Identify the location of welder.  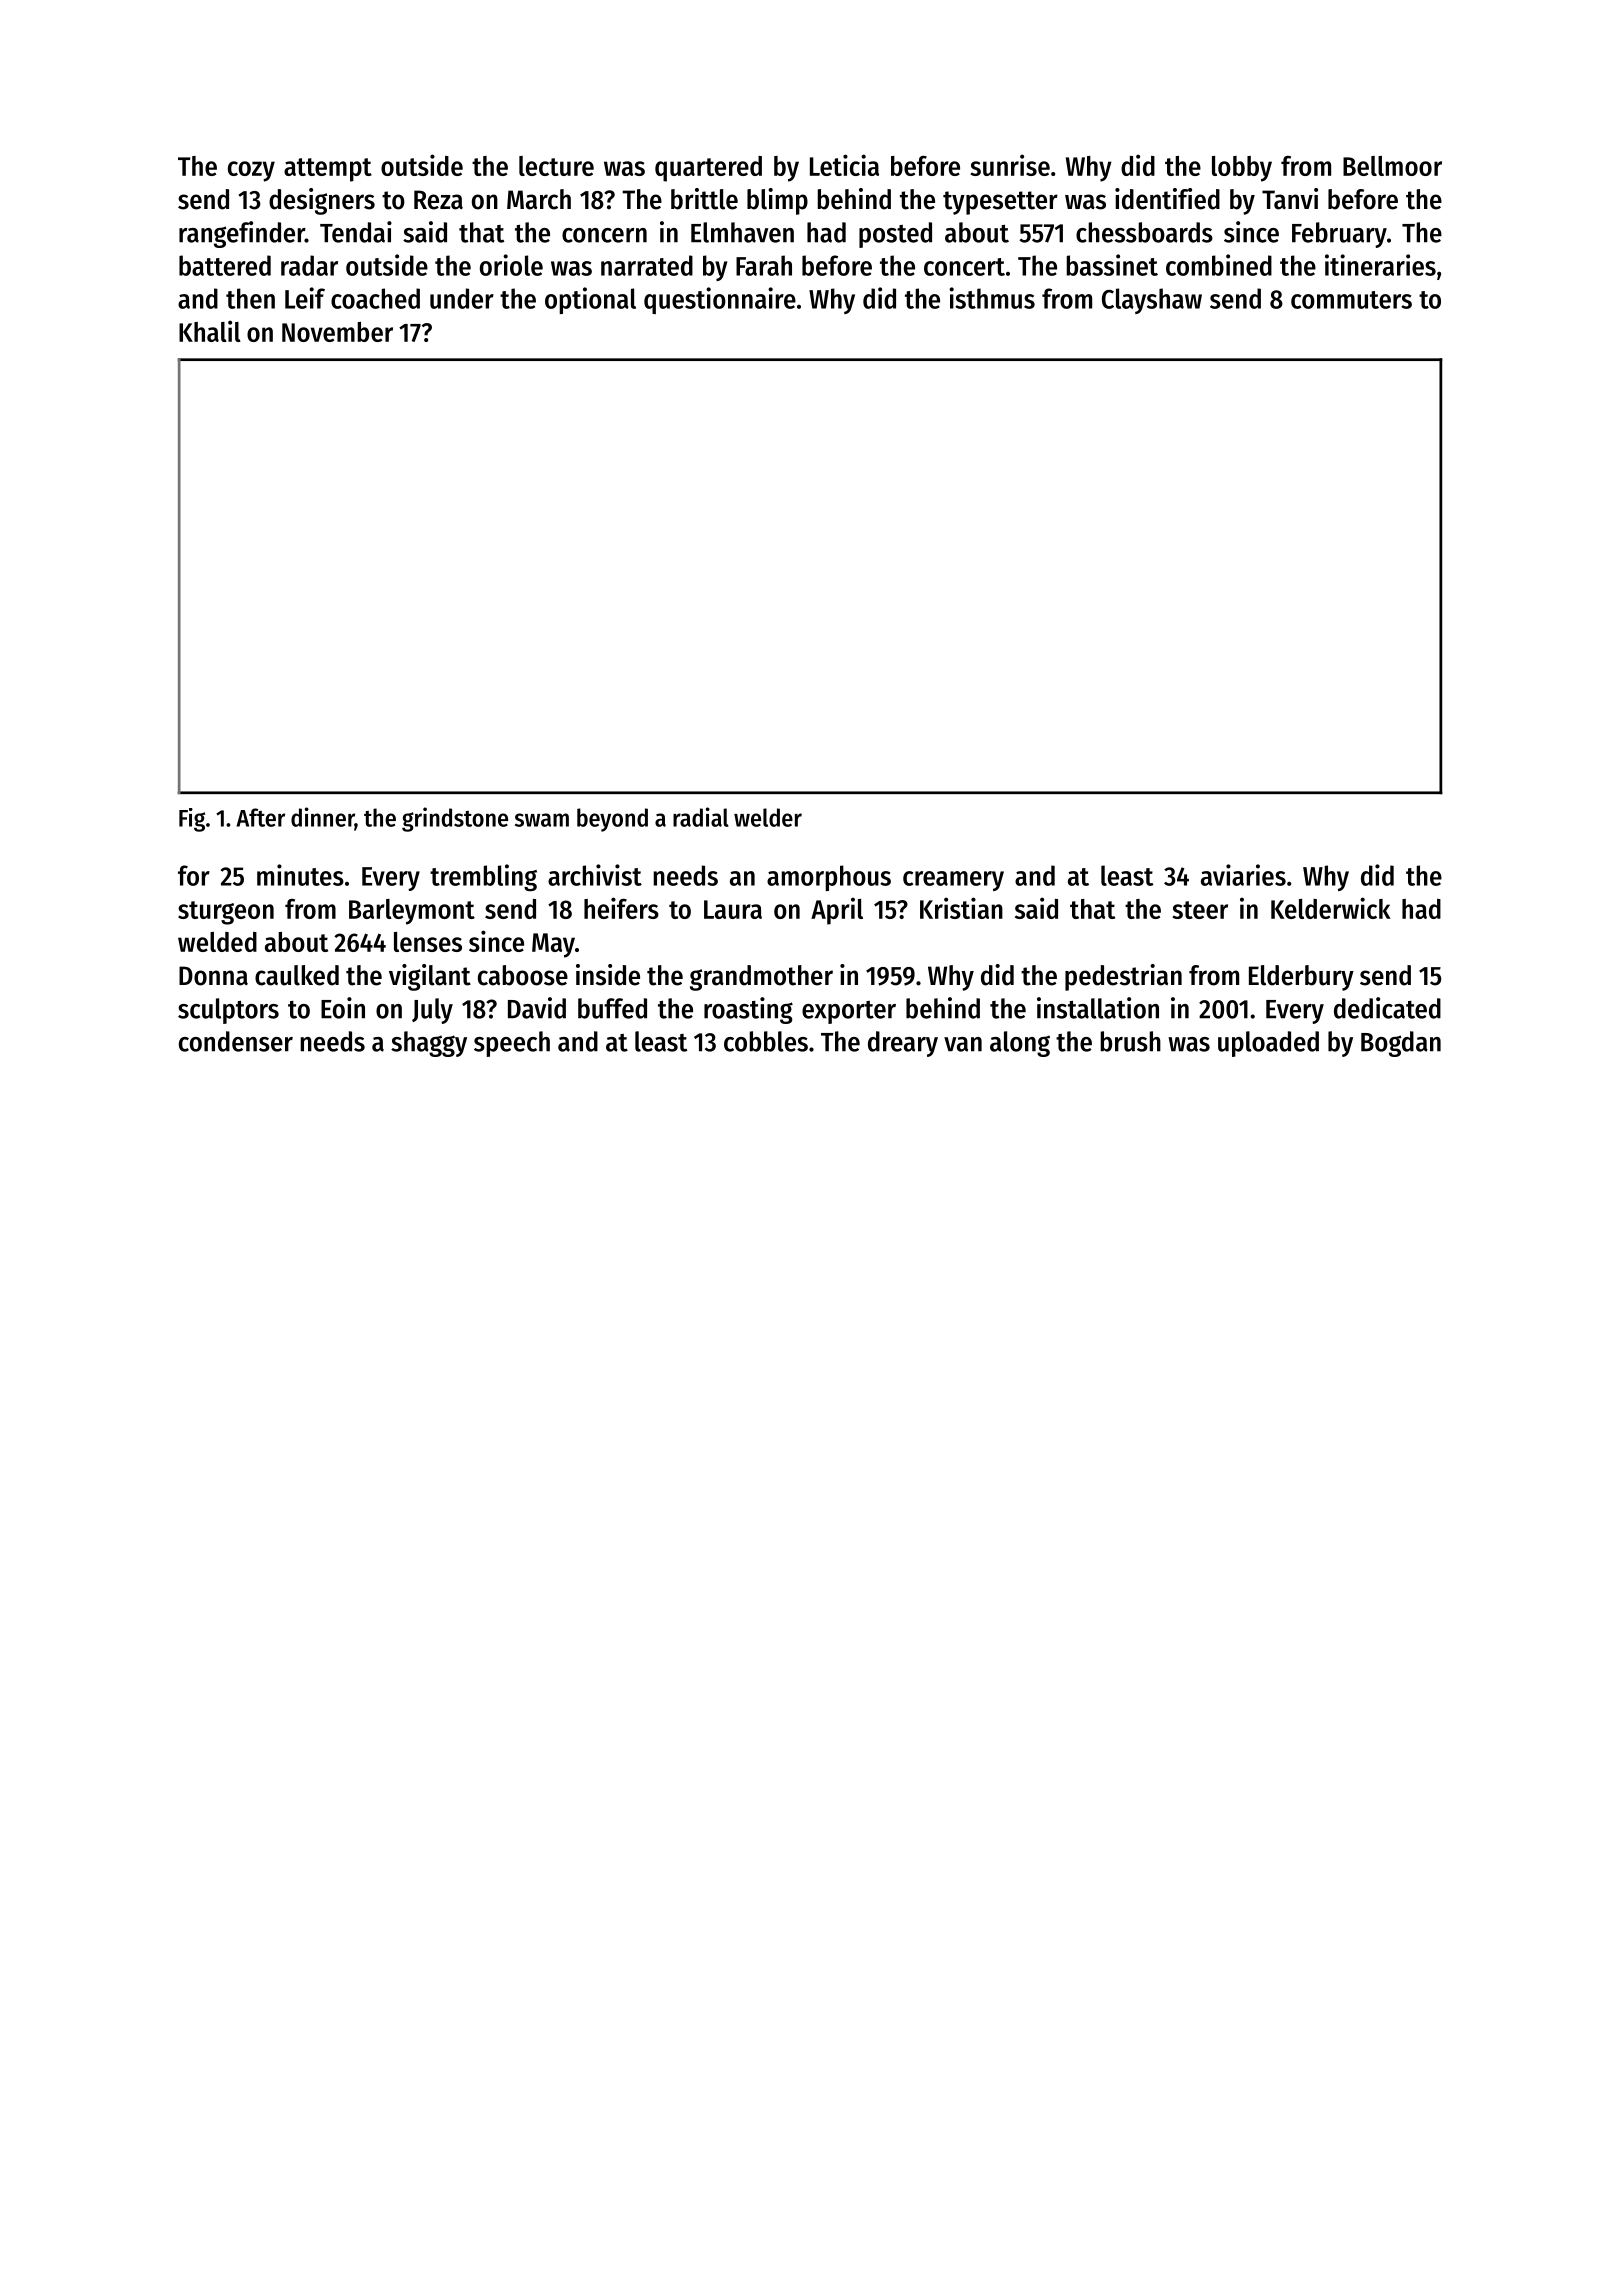
(768, 817).
